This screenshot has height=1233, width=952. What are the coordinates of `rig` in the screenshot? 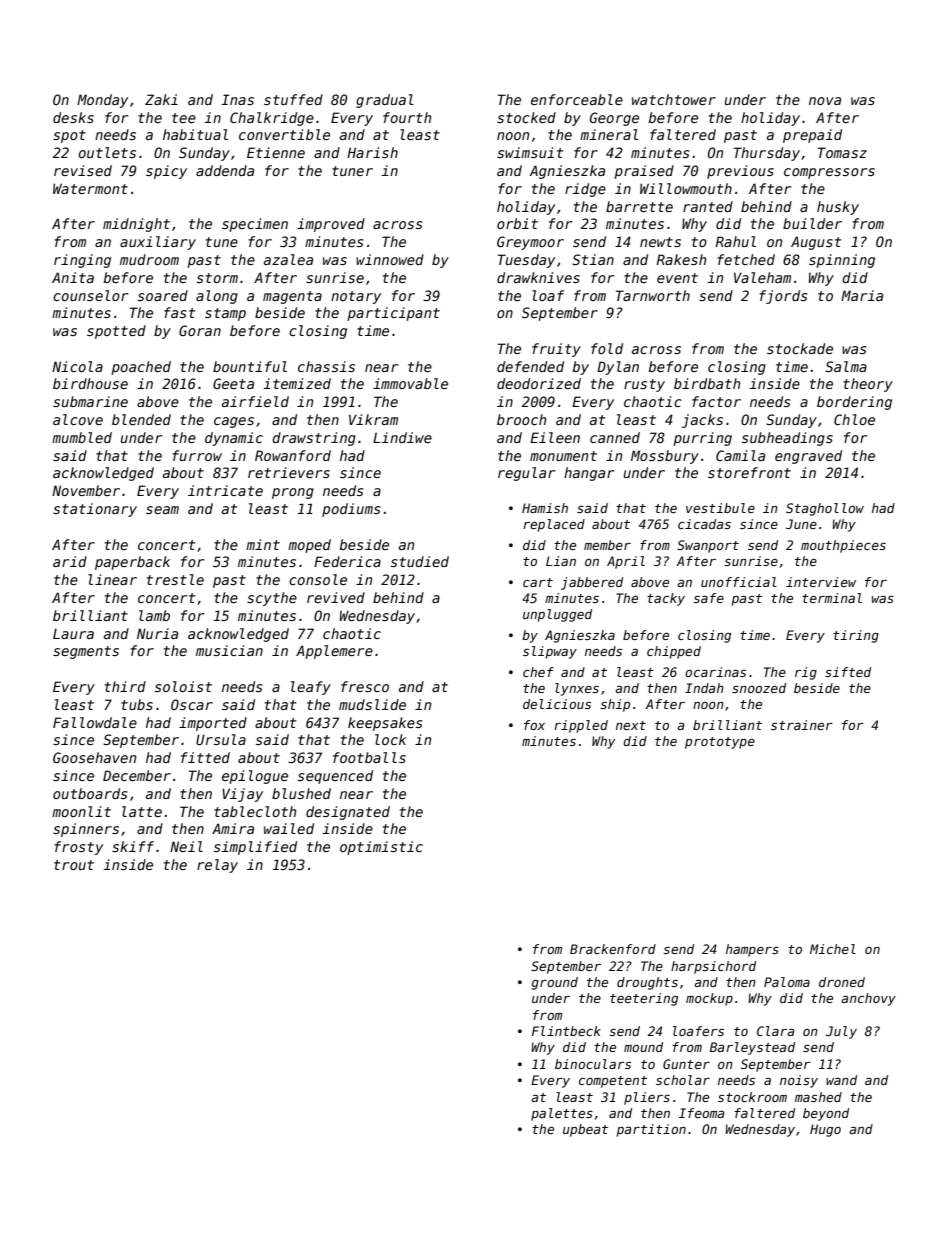 It's located at (806, 673).
